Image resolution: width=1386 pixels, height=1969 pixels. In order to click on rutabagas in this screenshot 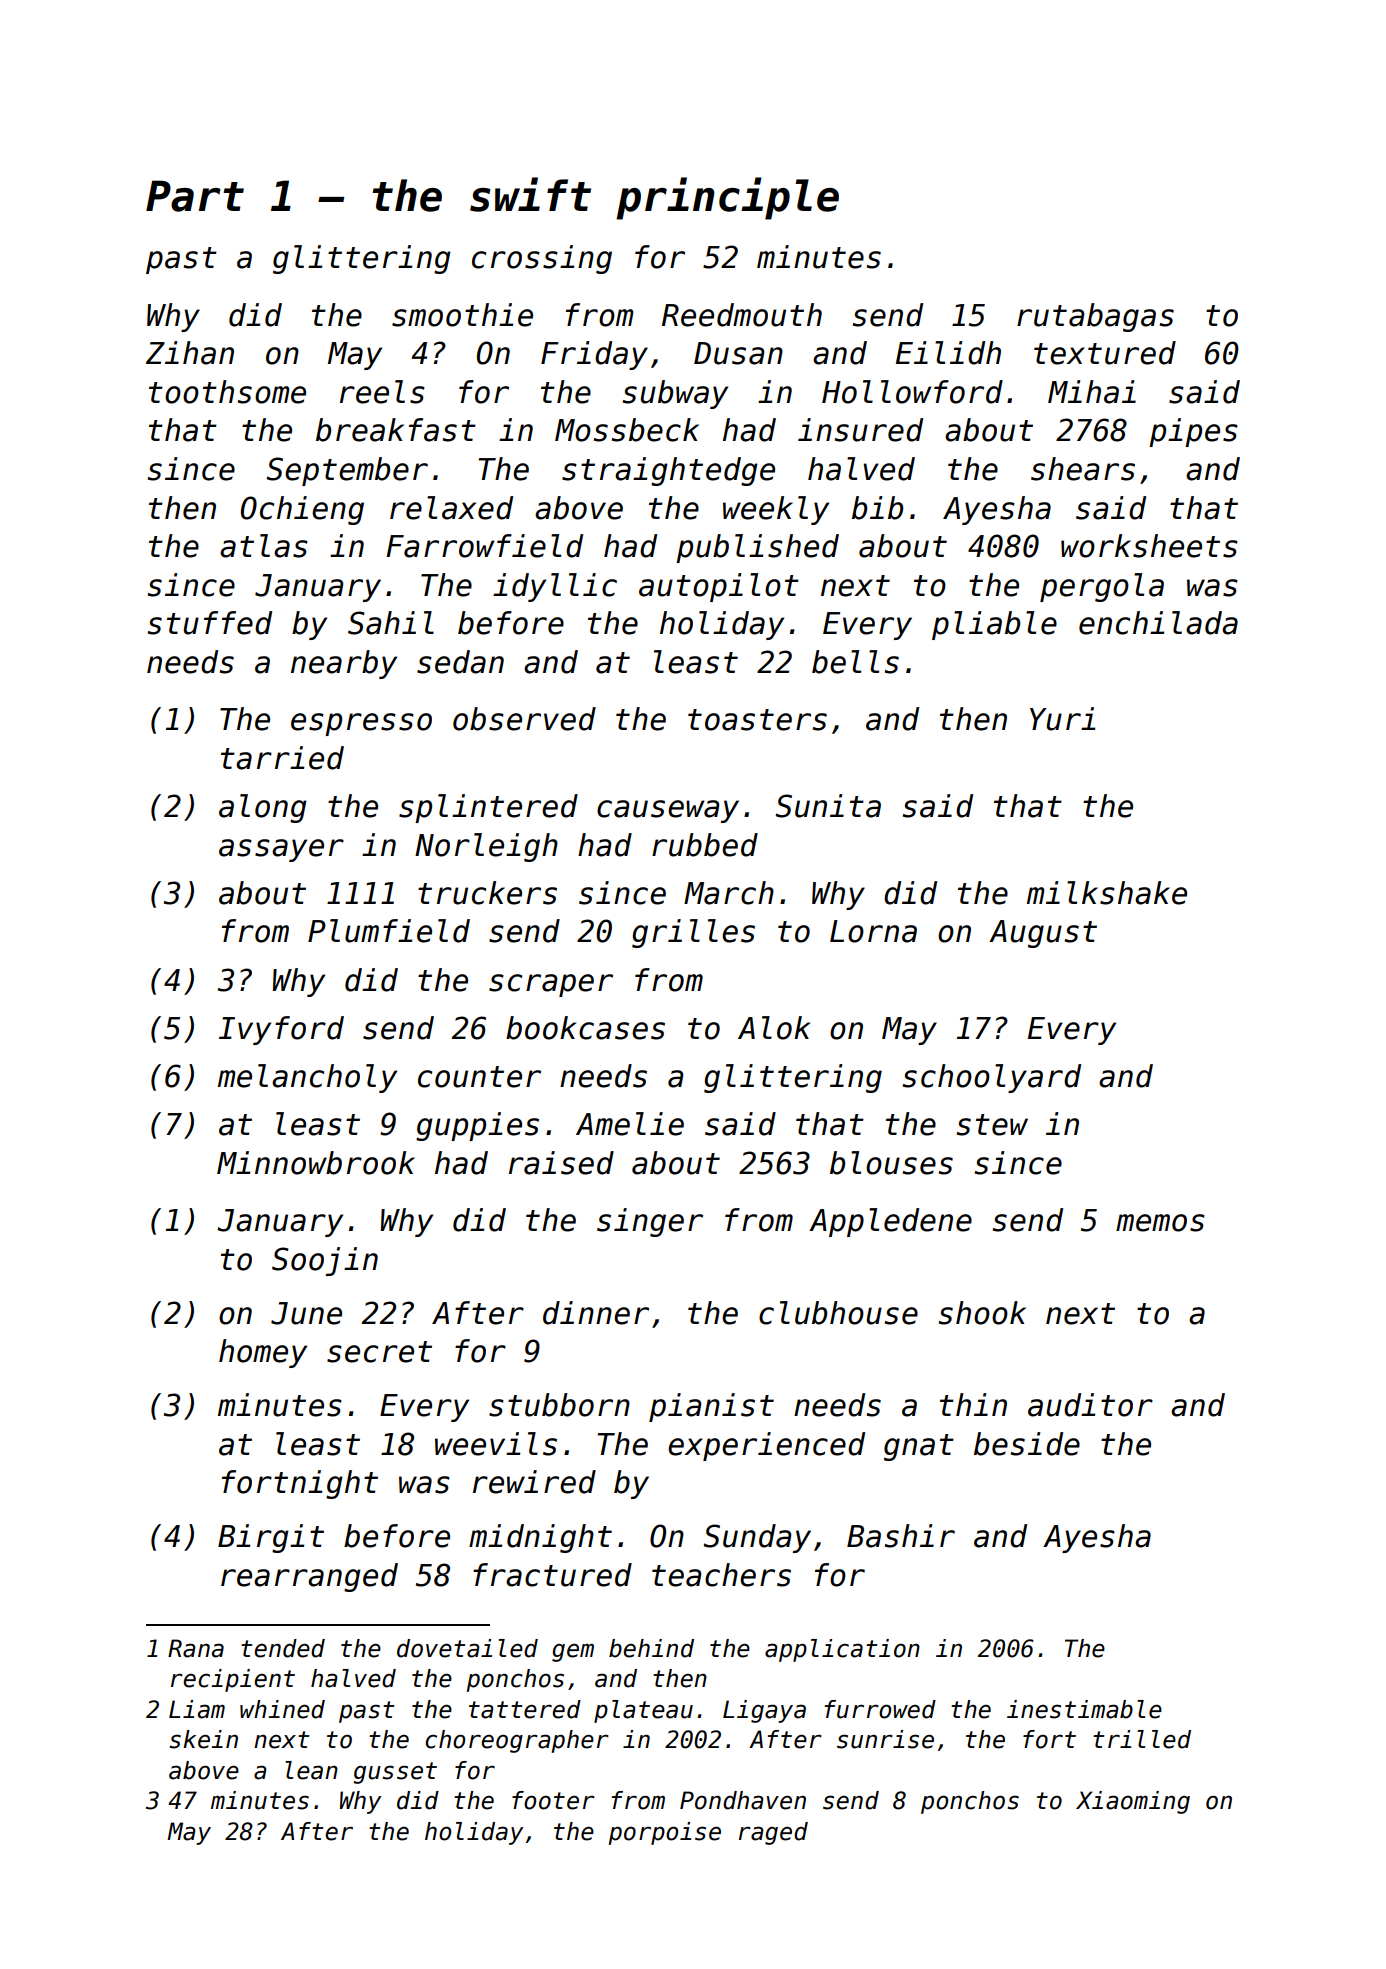, I will do `click(1095, 317)`.
